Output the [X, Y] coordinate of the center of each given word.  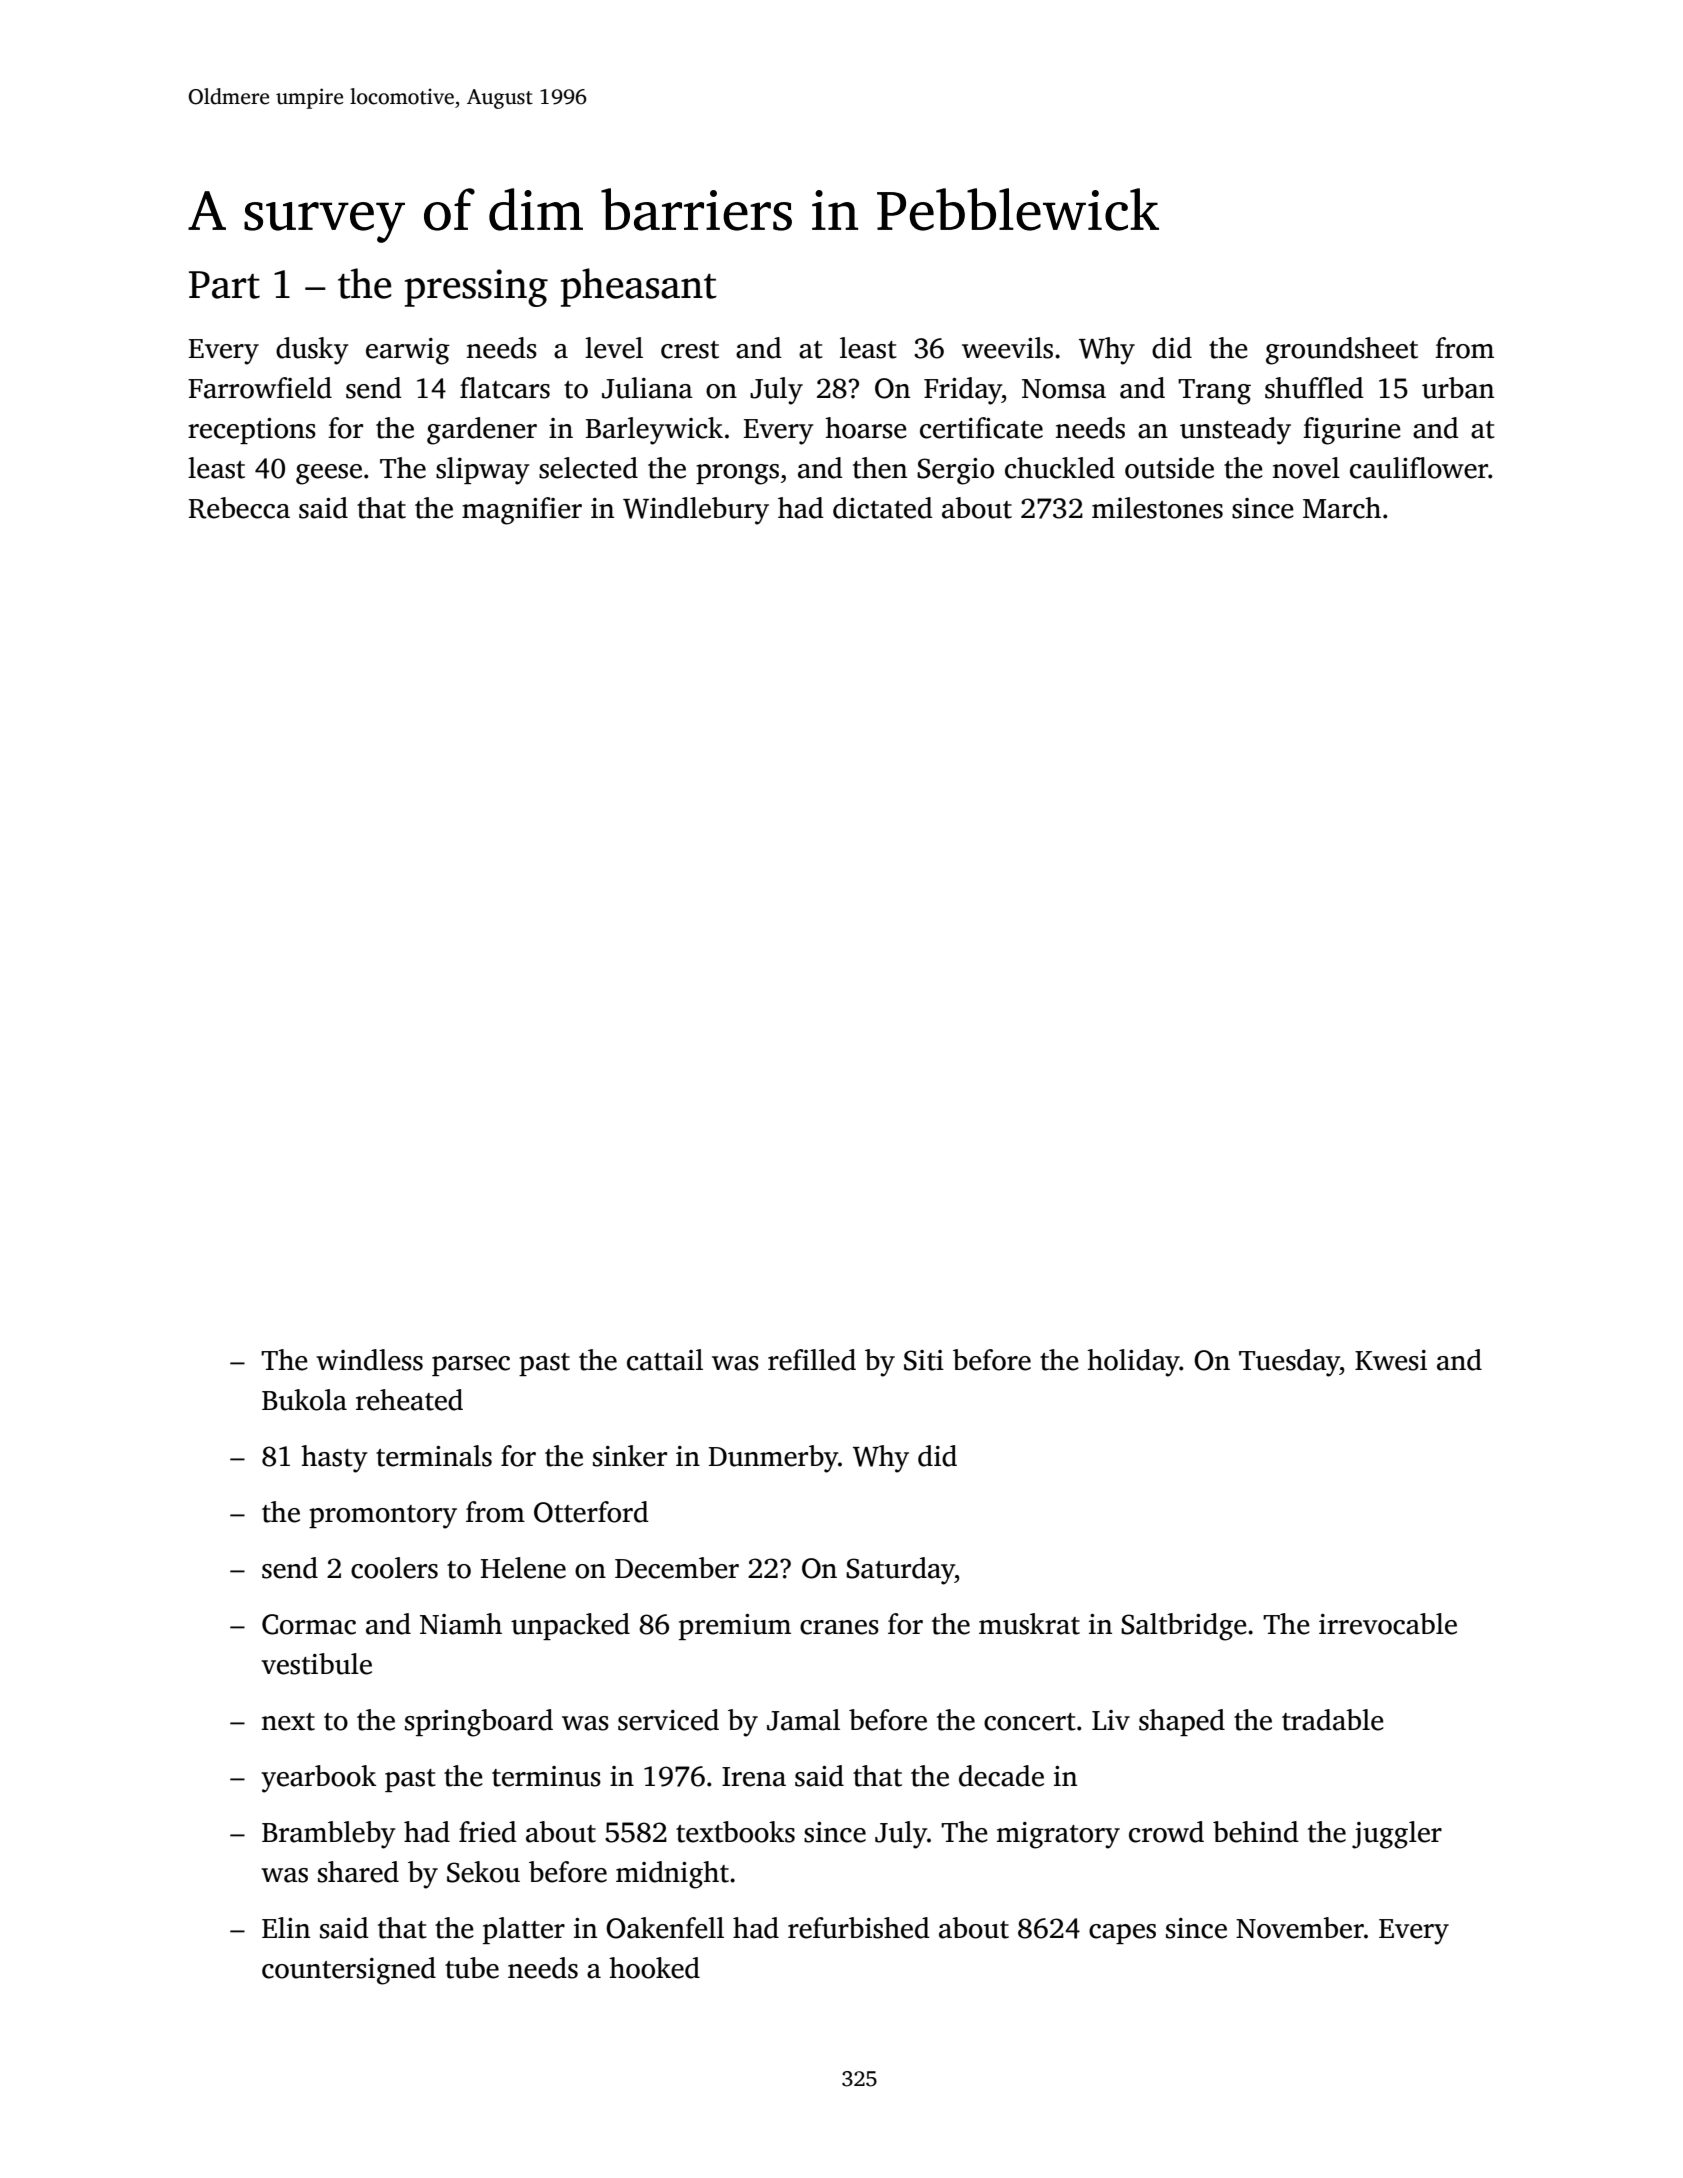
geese [329, 474]
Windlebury [696, 511]
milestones [1157, 508]
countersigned [349, 1971]
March [1342, 508]
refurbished [859, 1928]
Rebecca [239, 508]
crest [690, 350]
